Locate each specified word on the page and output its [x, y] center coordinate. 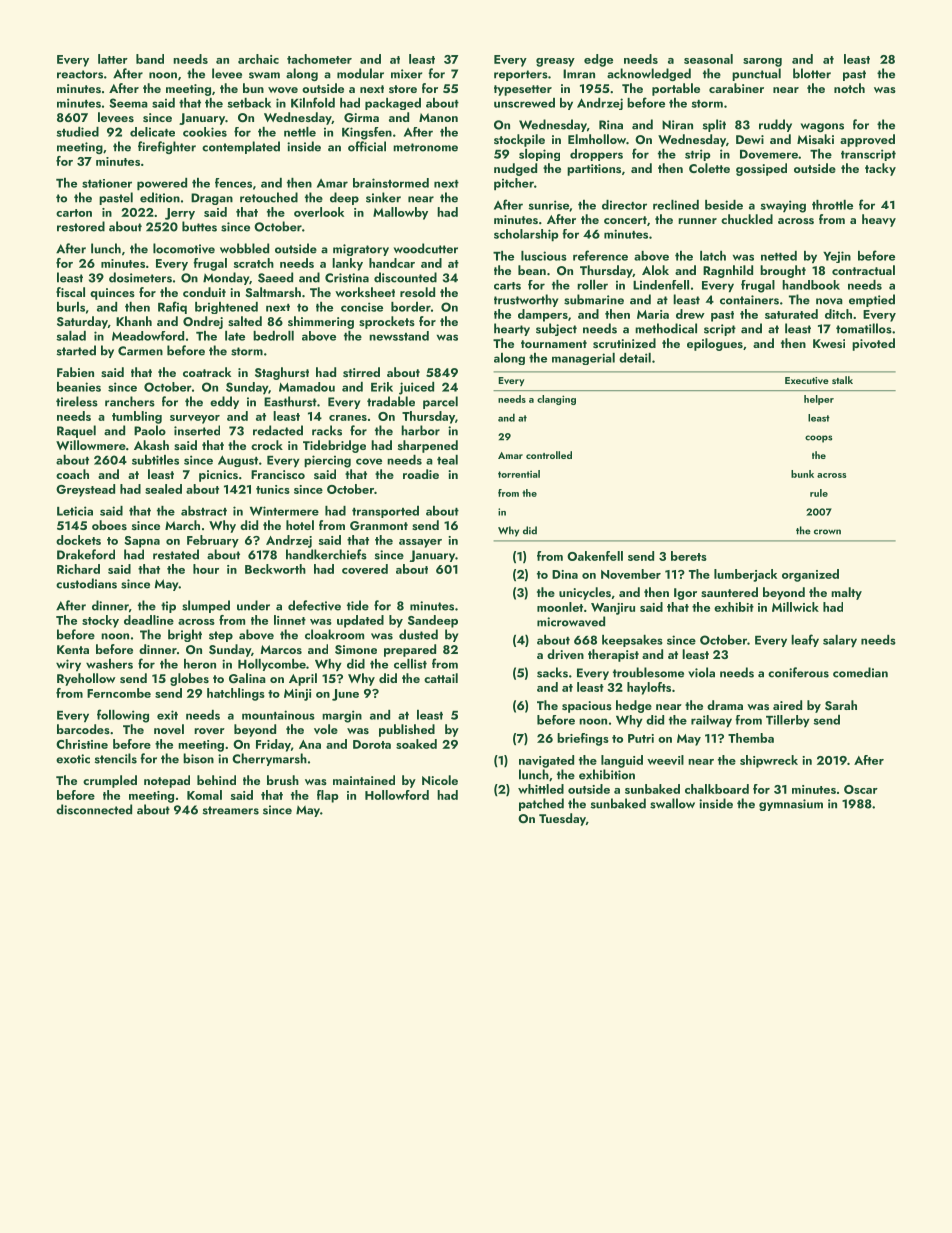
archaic [258, 59]
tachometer [319, 59]
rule [819, 493]
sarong [762, 62]
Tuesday [562, 819]
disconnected [94, 809]
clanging [556, 400]
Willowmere [91, 445]
